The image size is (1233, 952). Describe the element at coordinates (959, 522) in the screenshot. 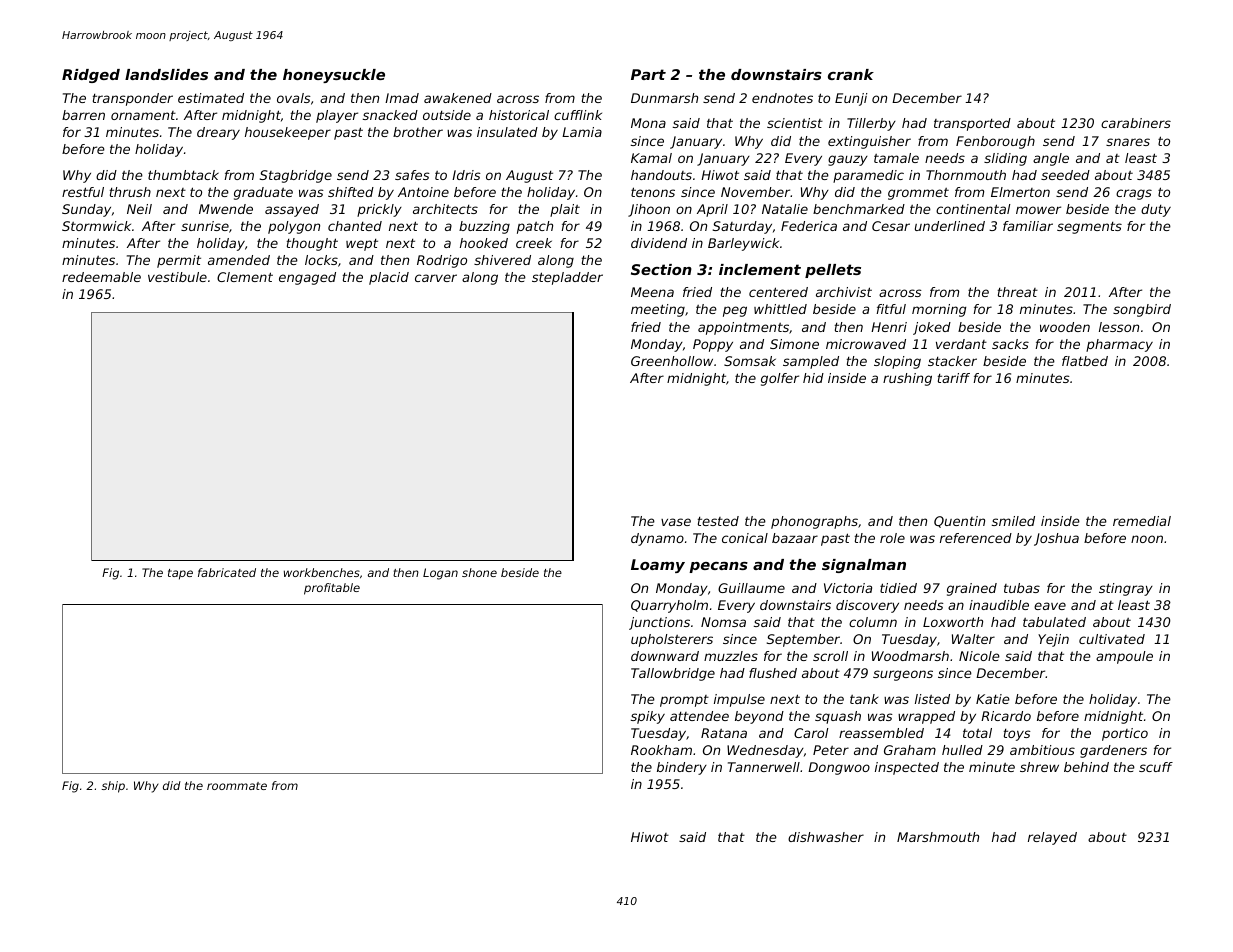

I see `Quentin` at that location.
